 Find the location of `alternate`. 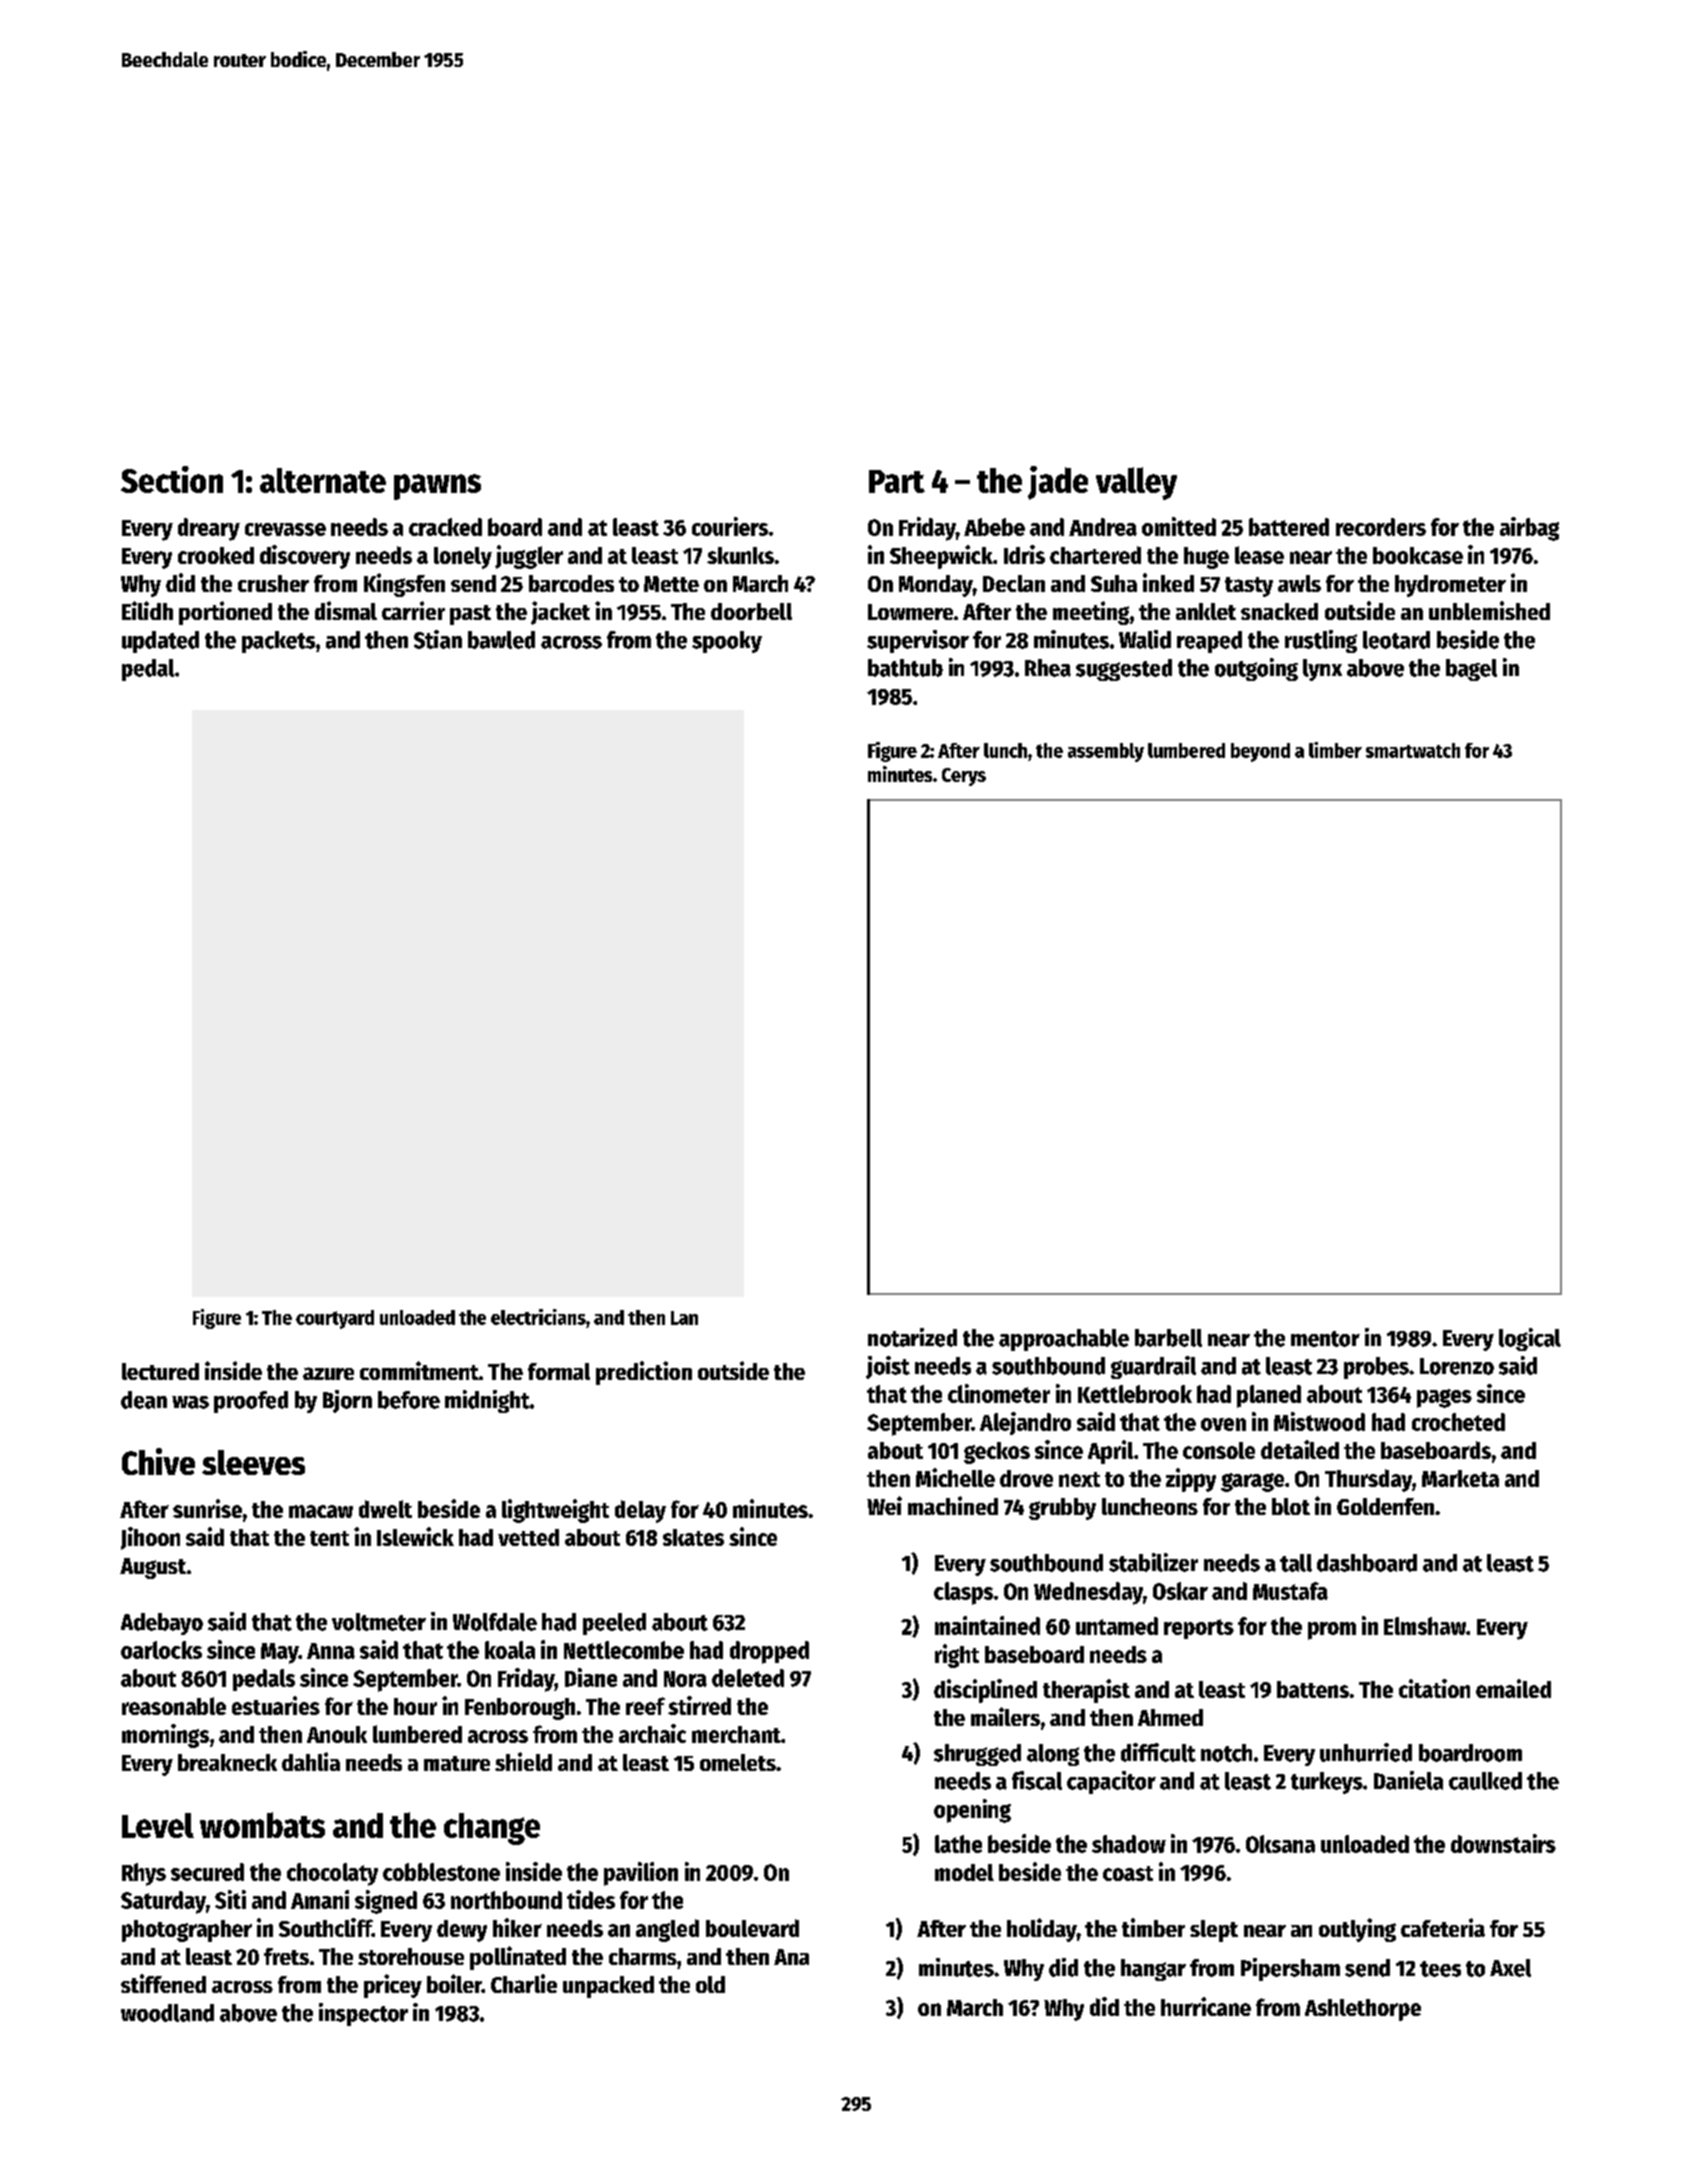

alternate is located at coordinates (323, 480).
